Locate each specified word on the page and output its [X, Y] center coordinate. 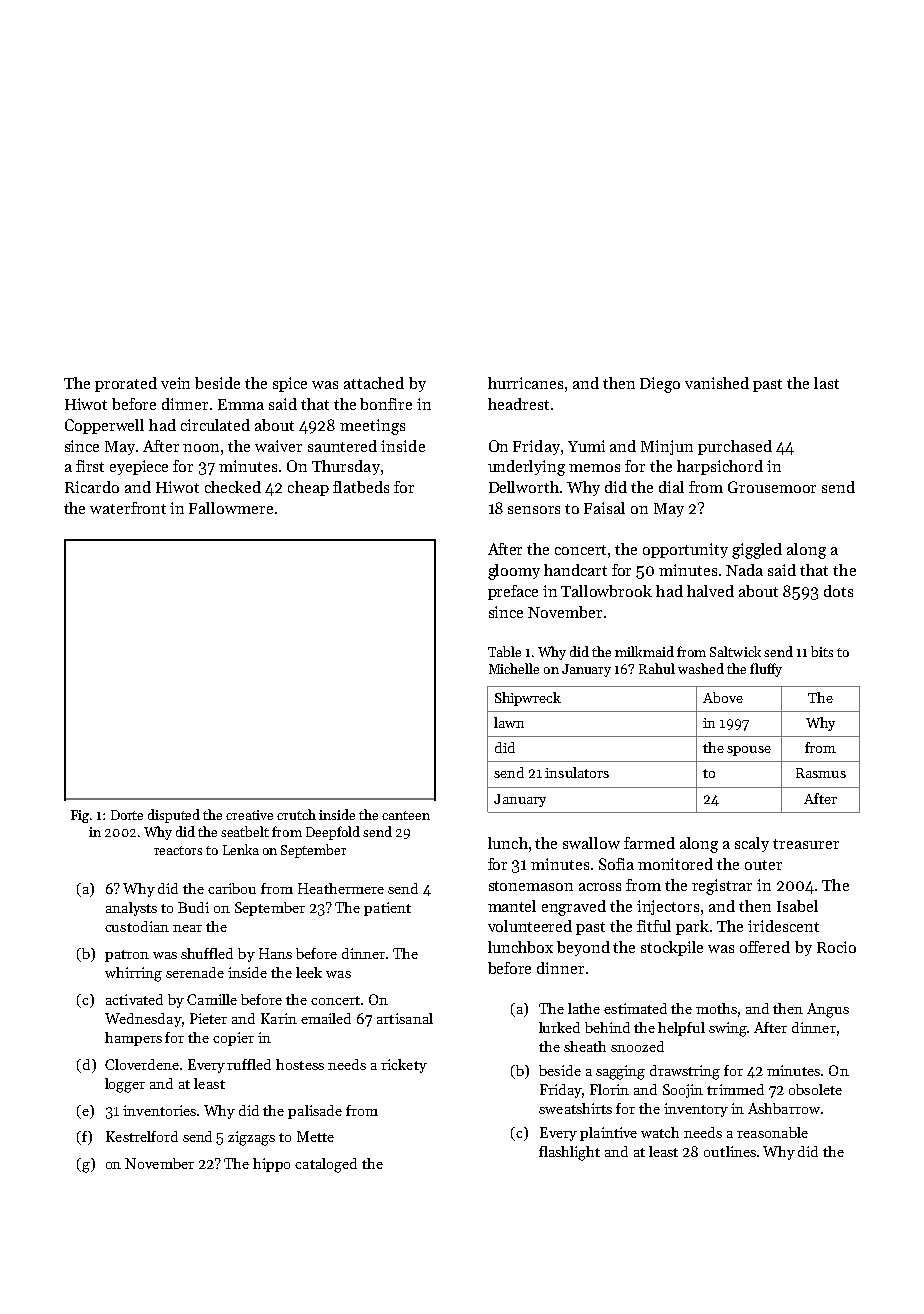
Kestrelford [142, 1136]
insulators [577, 772]
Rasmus [821, 773]
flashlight [569, 1153]
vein [175, 383]
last [826, 383]
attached [374, 383]
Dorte [127, 815]
